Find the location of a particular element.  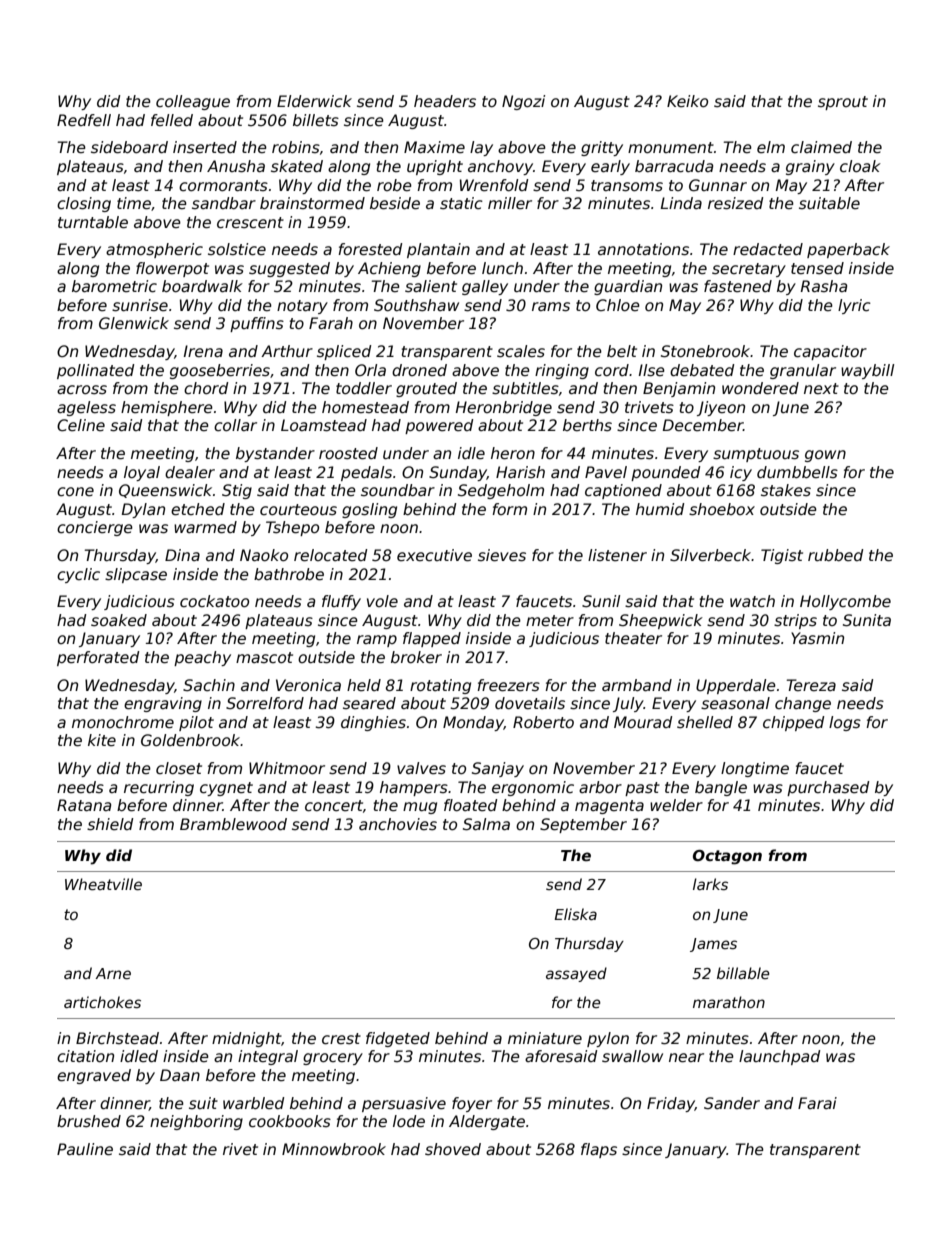

Upperdale is located at coordinates (736, 686).
